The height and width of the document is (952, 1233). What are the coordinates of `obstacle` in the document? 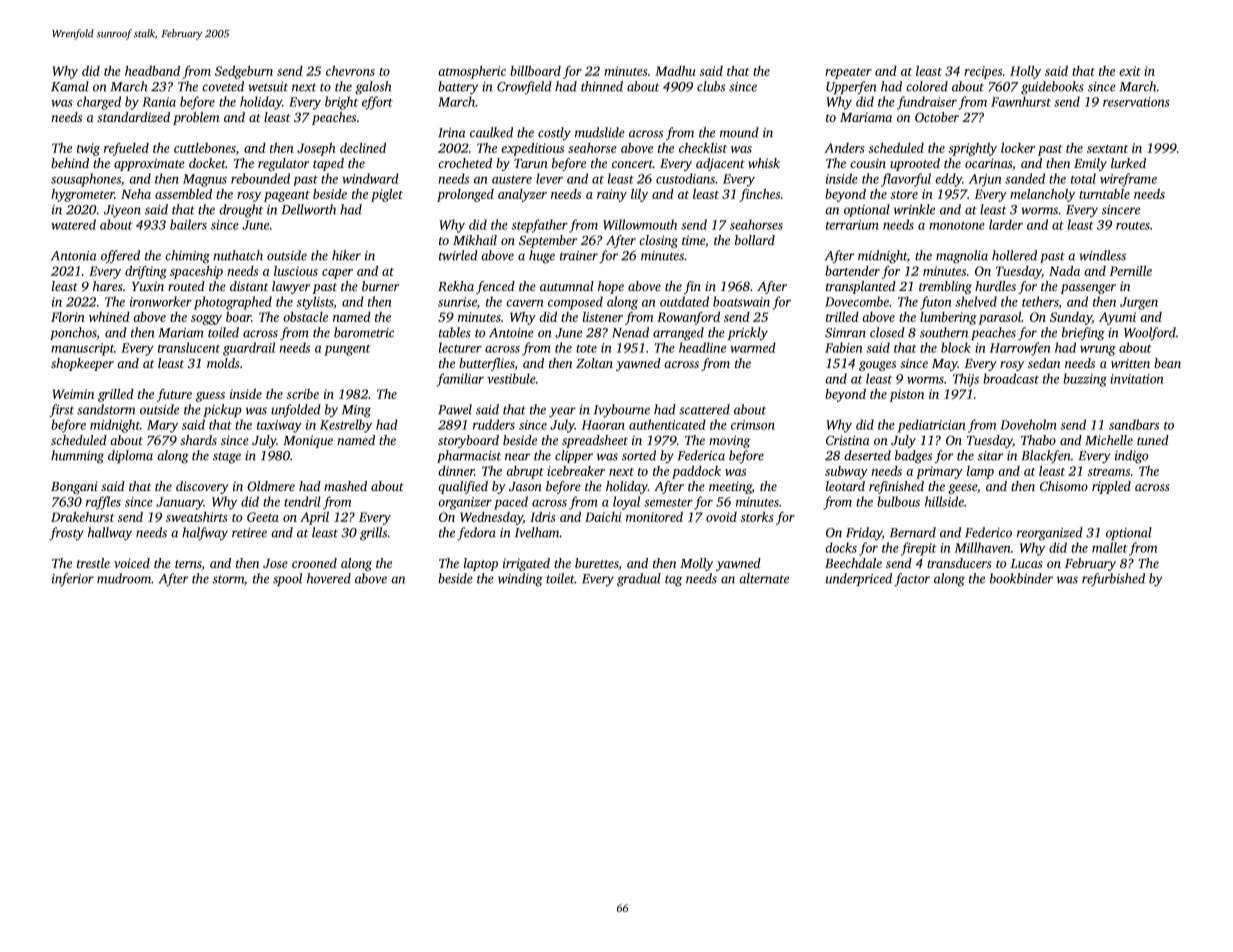 It's located at (305, 317).
